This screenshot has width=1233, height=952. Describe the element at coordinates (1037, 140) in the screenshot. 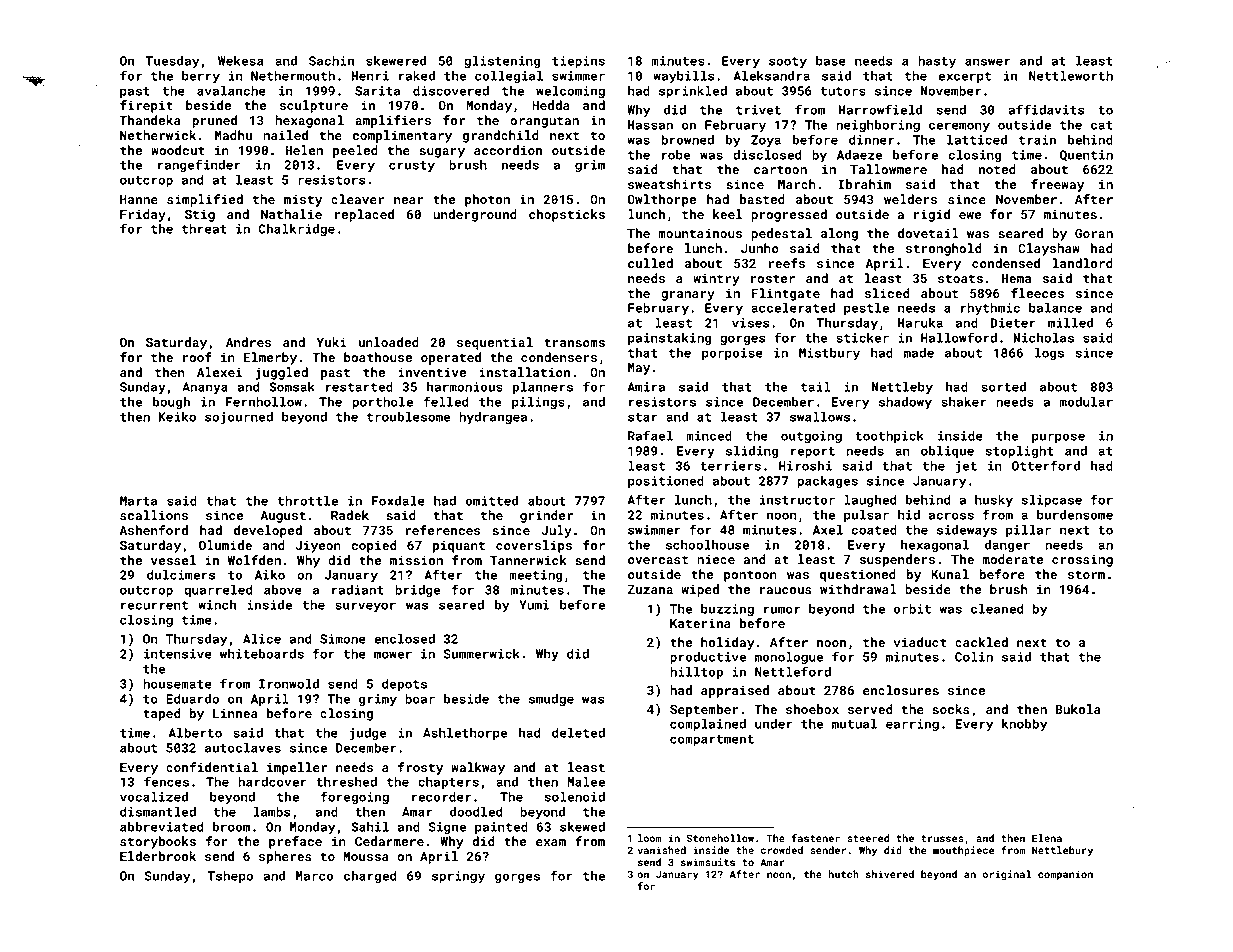

I see `train` at that location.
